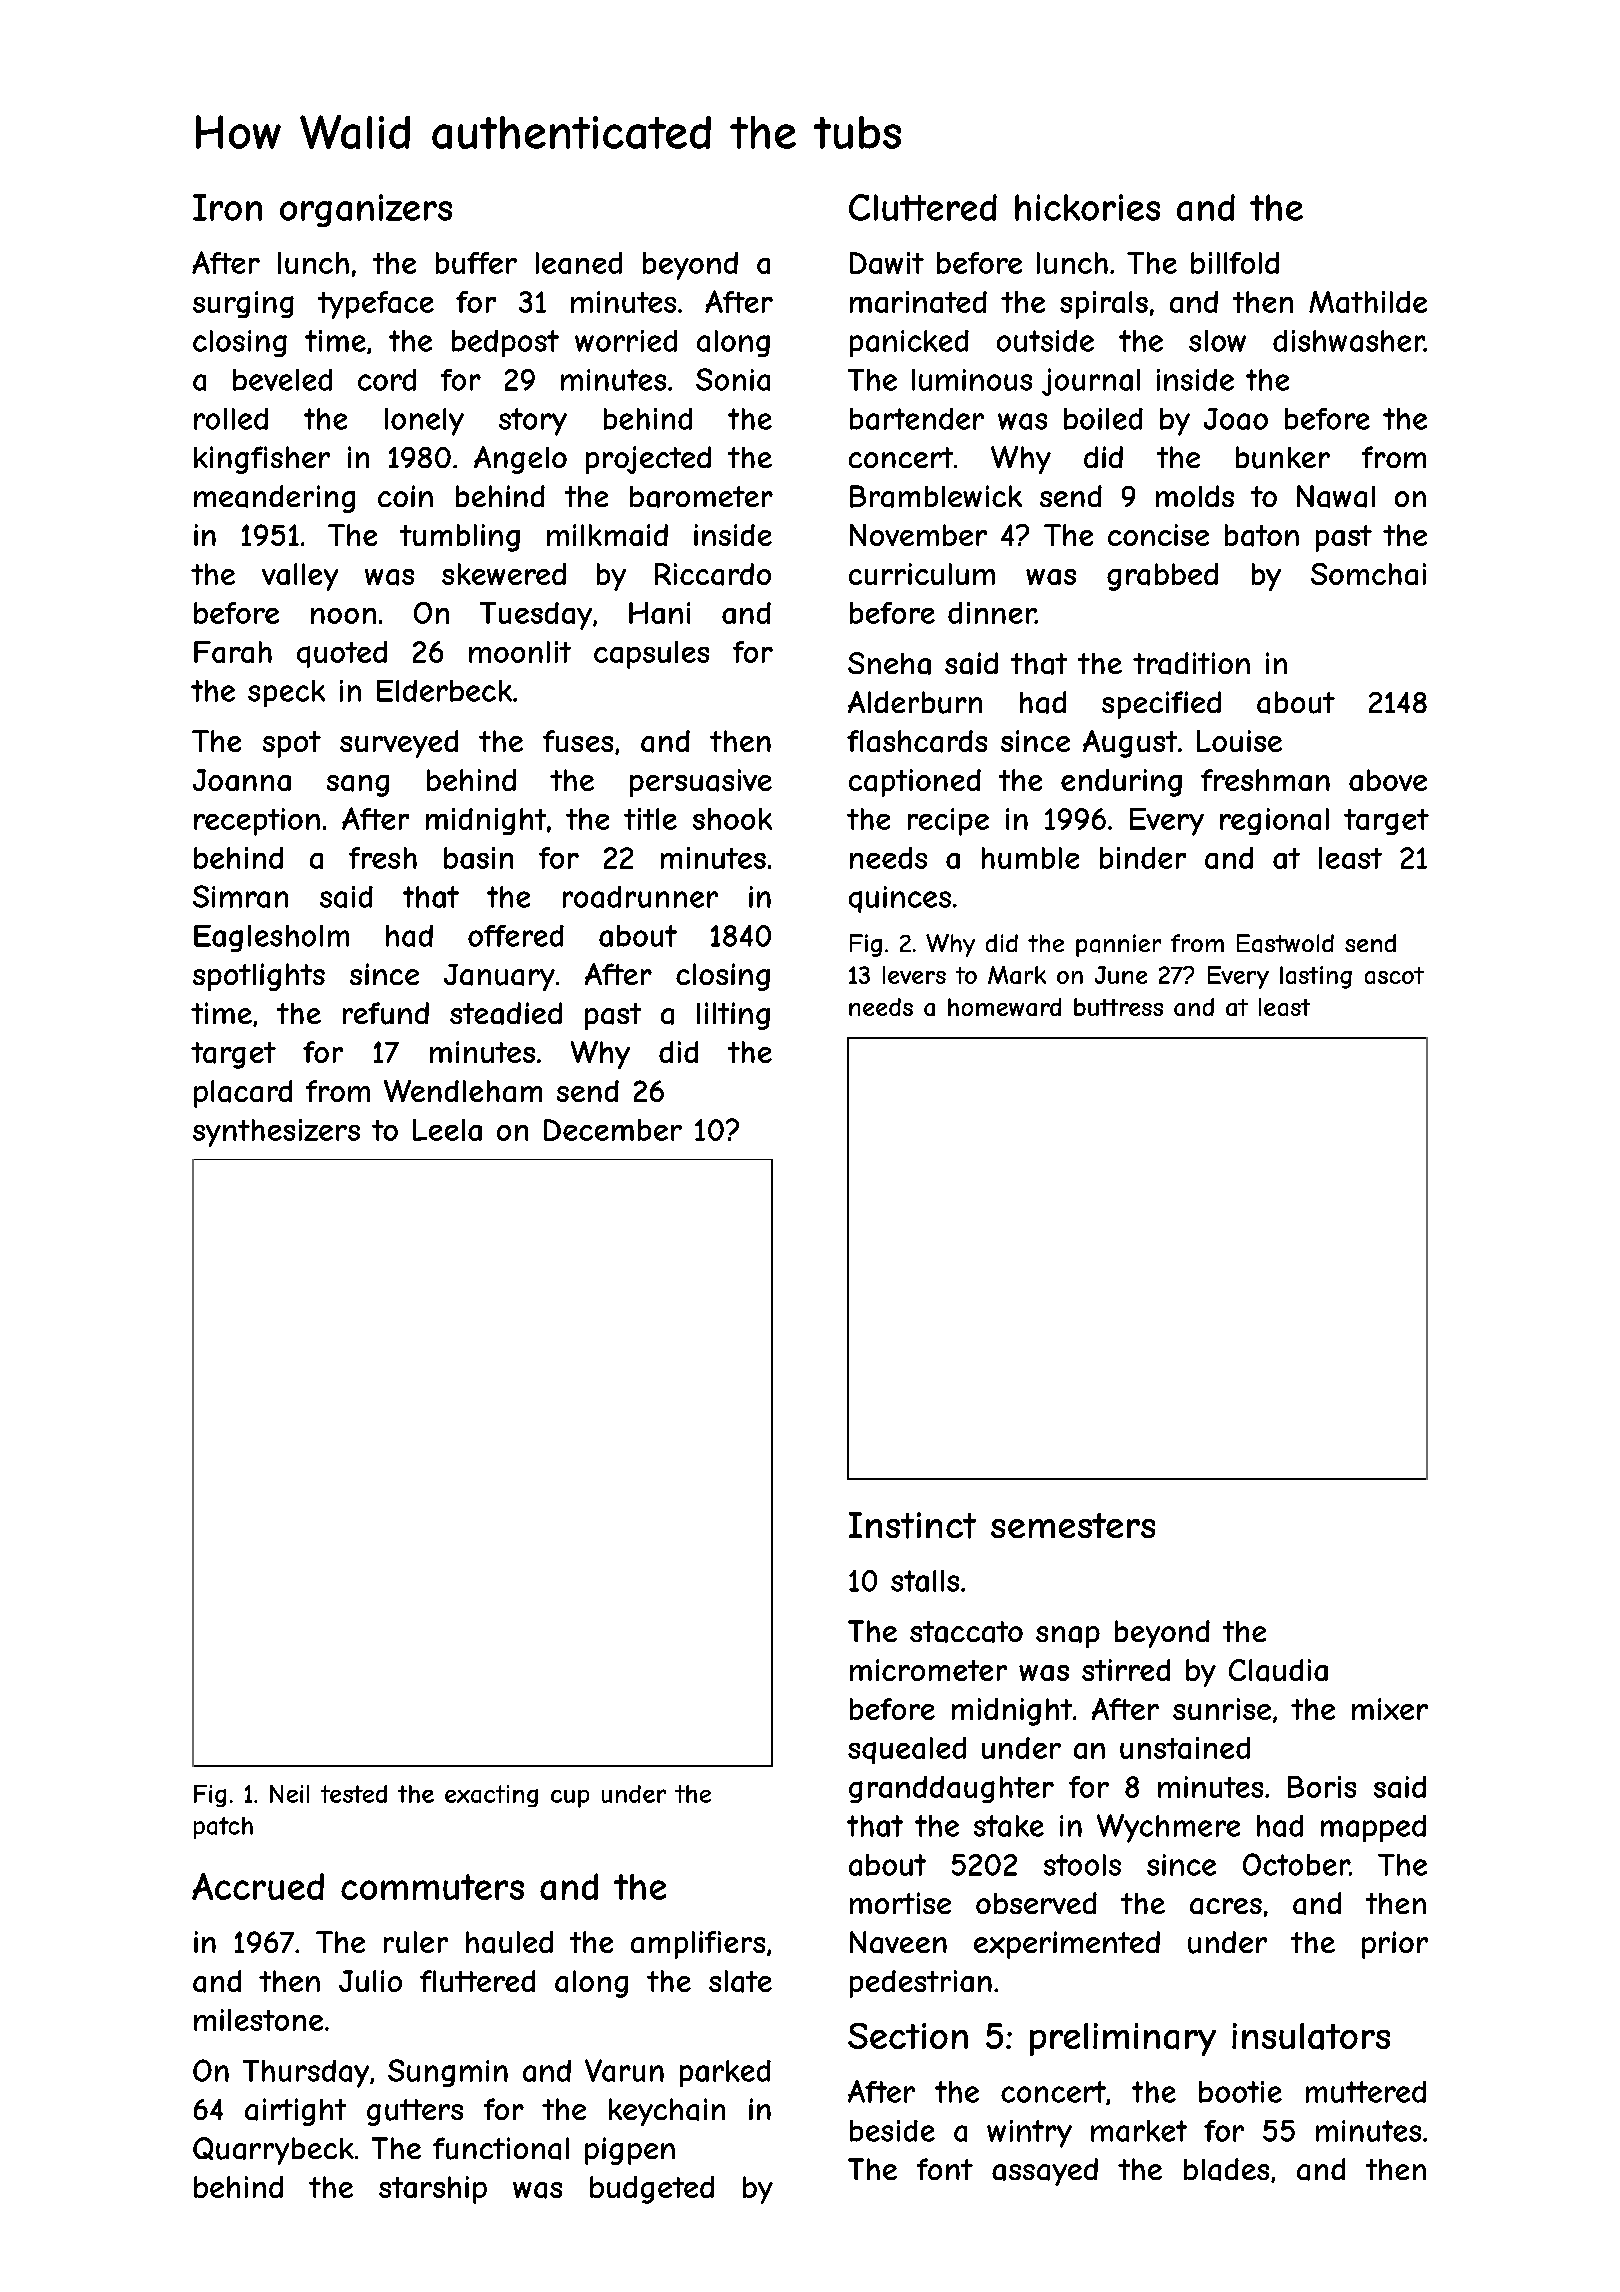 This screenshot has width=1620, height=2292. Describe the element at coordinates (289, 1794) in the screenshot. I see `Neil` at that location.
